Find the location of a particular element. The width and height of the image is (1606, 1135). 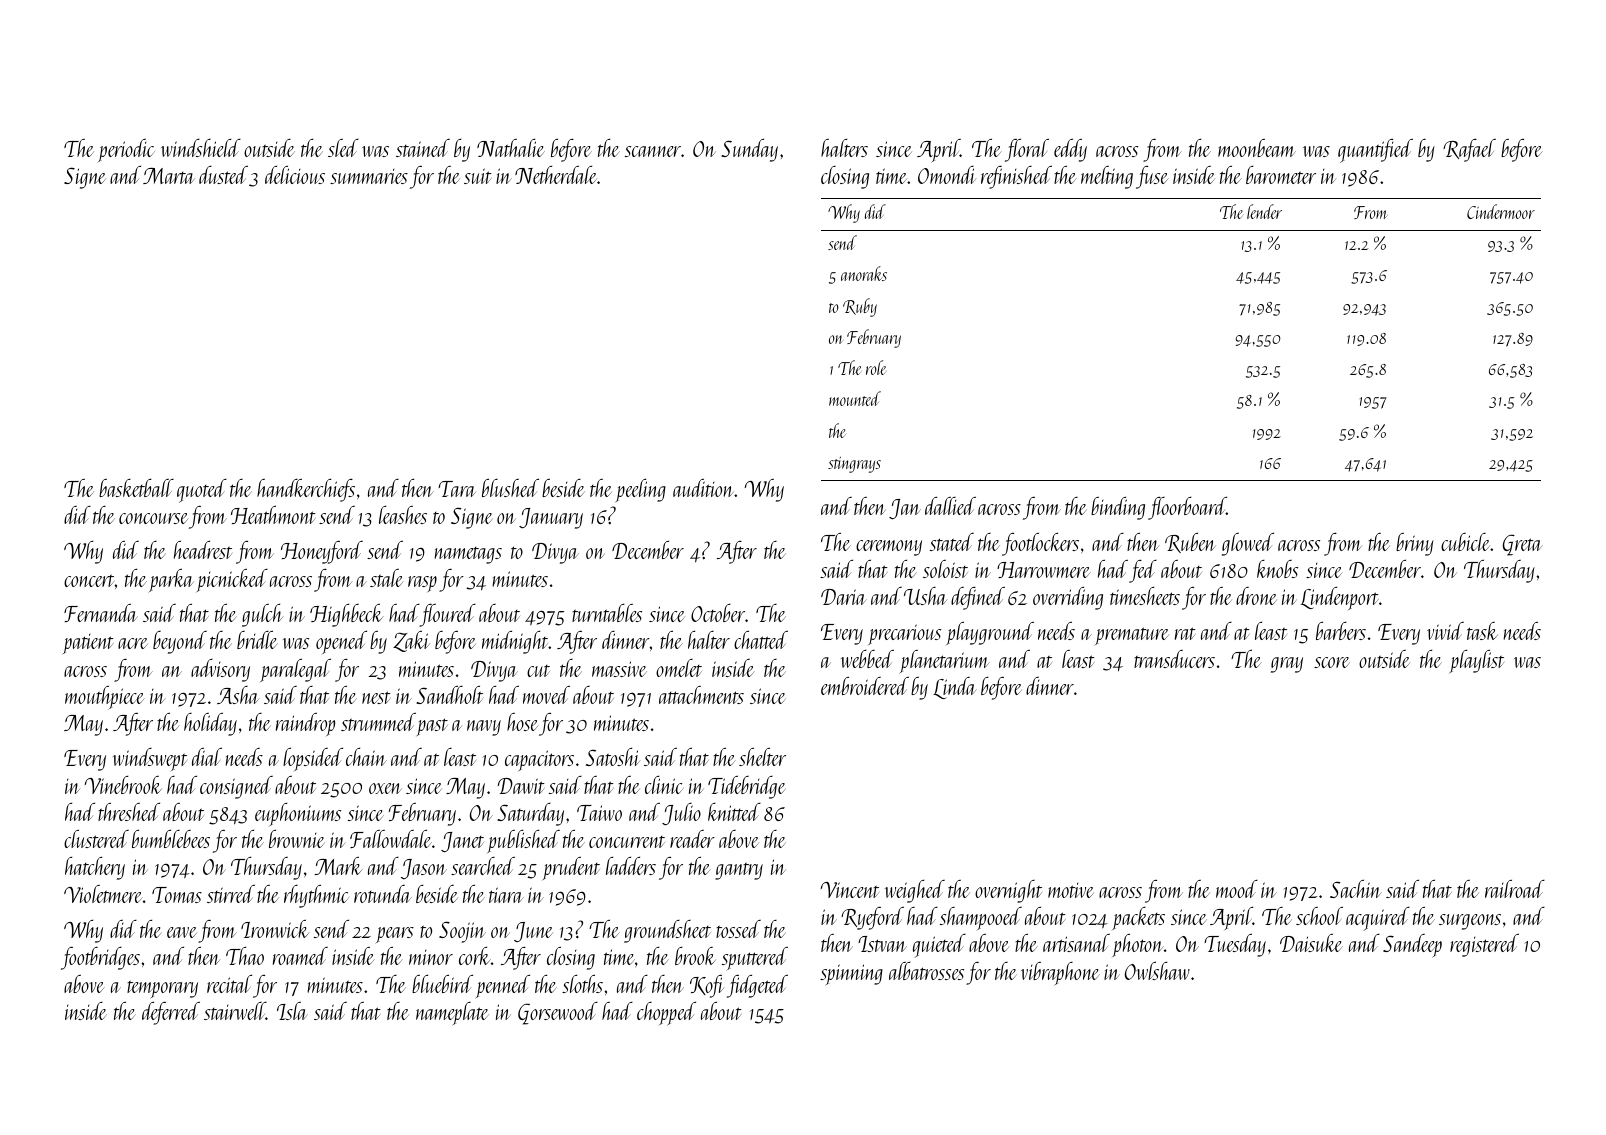

quantified is located at coordinates (1375, 151).
